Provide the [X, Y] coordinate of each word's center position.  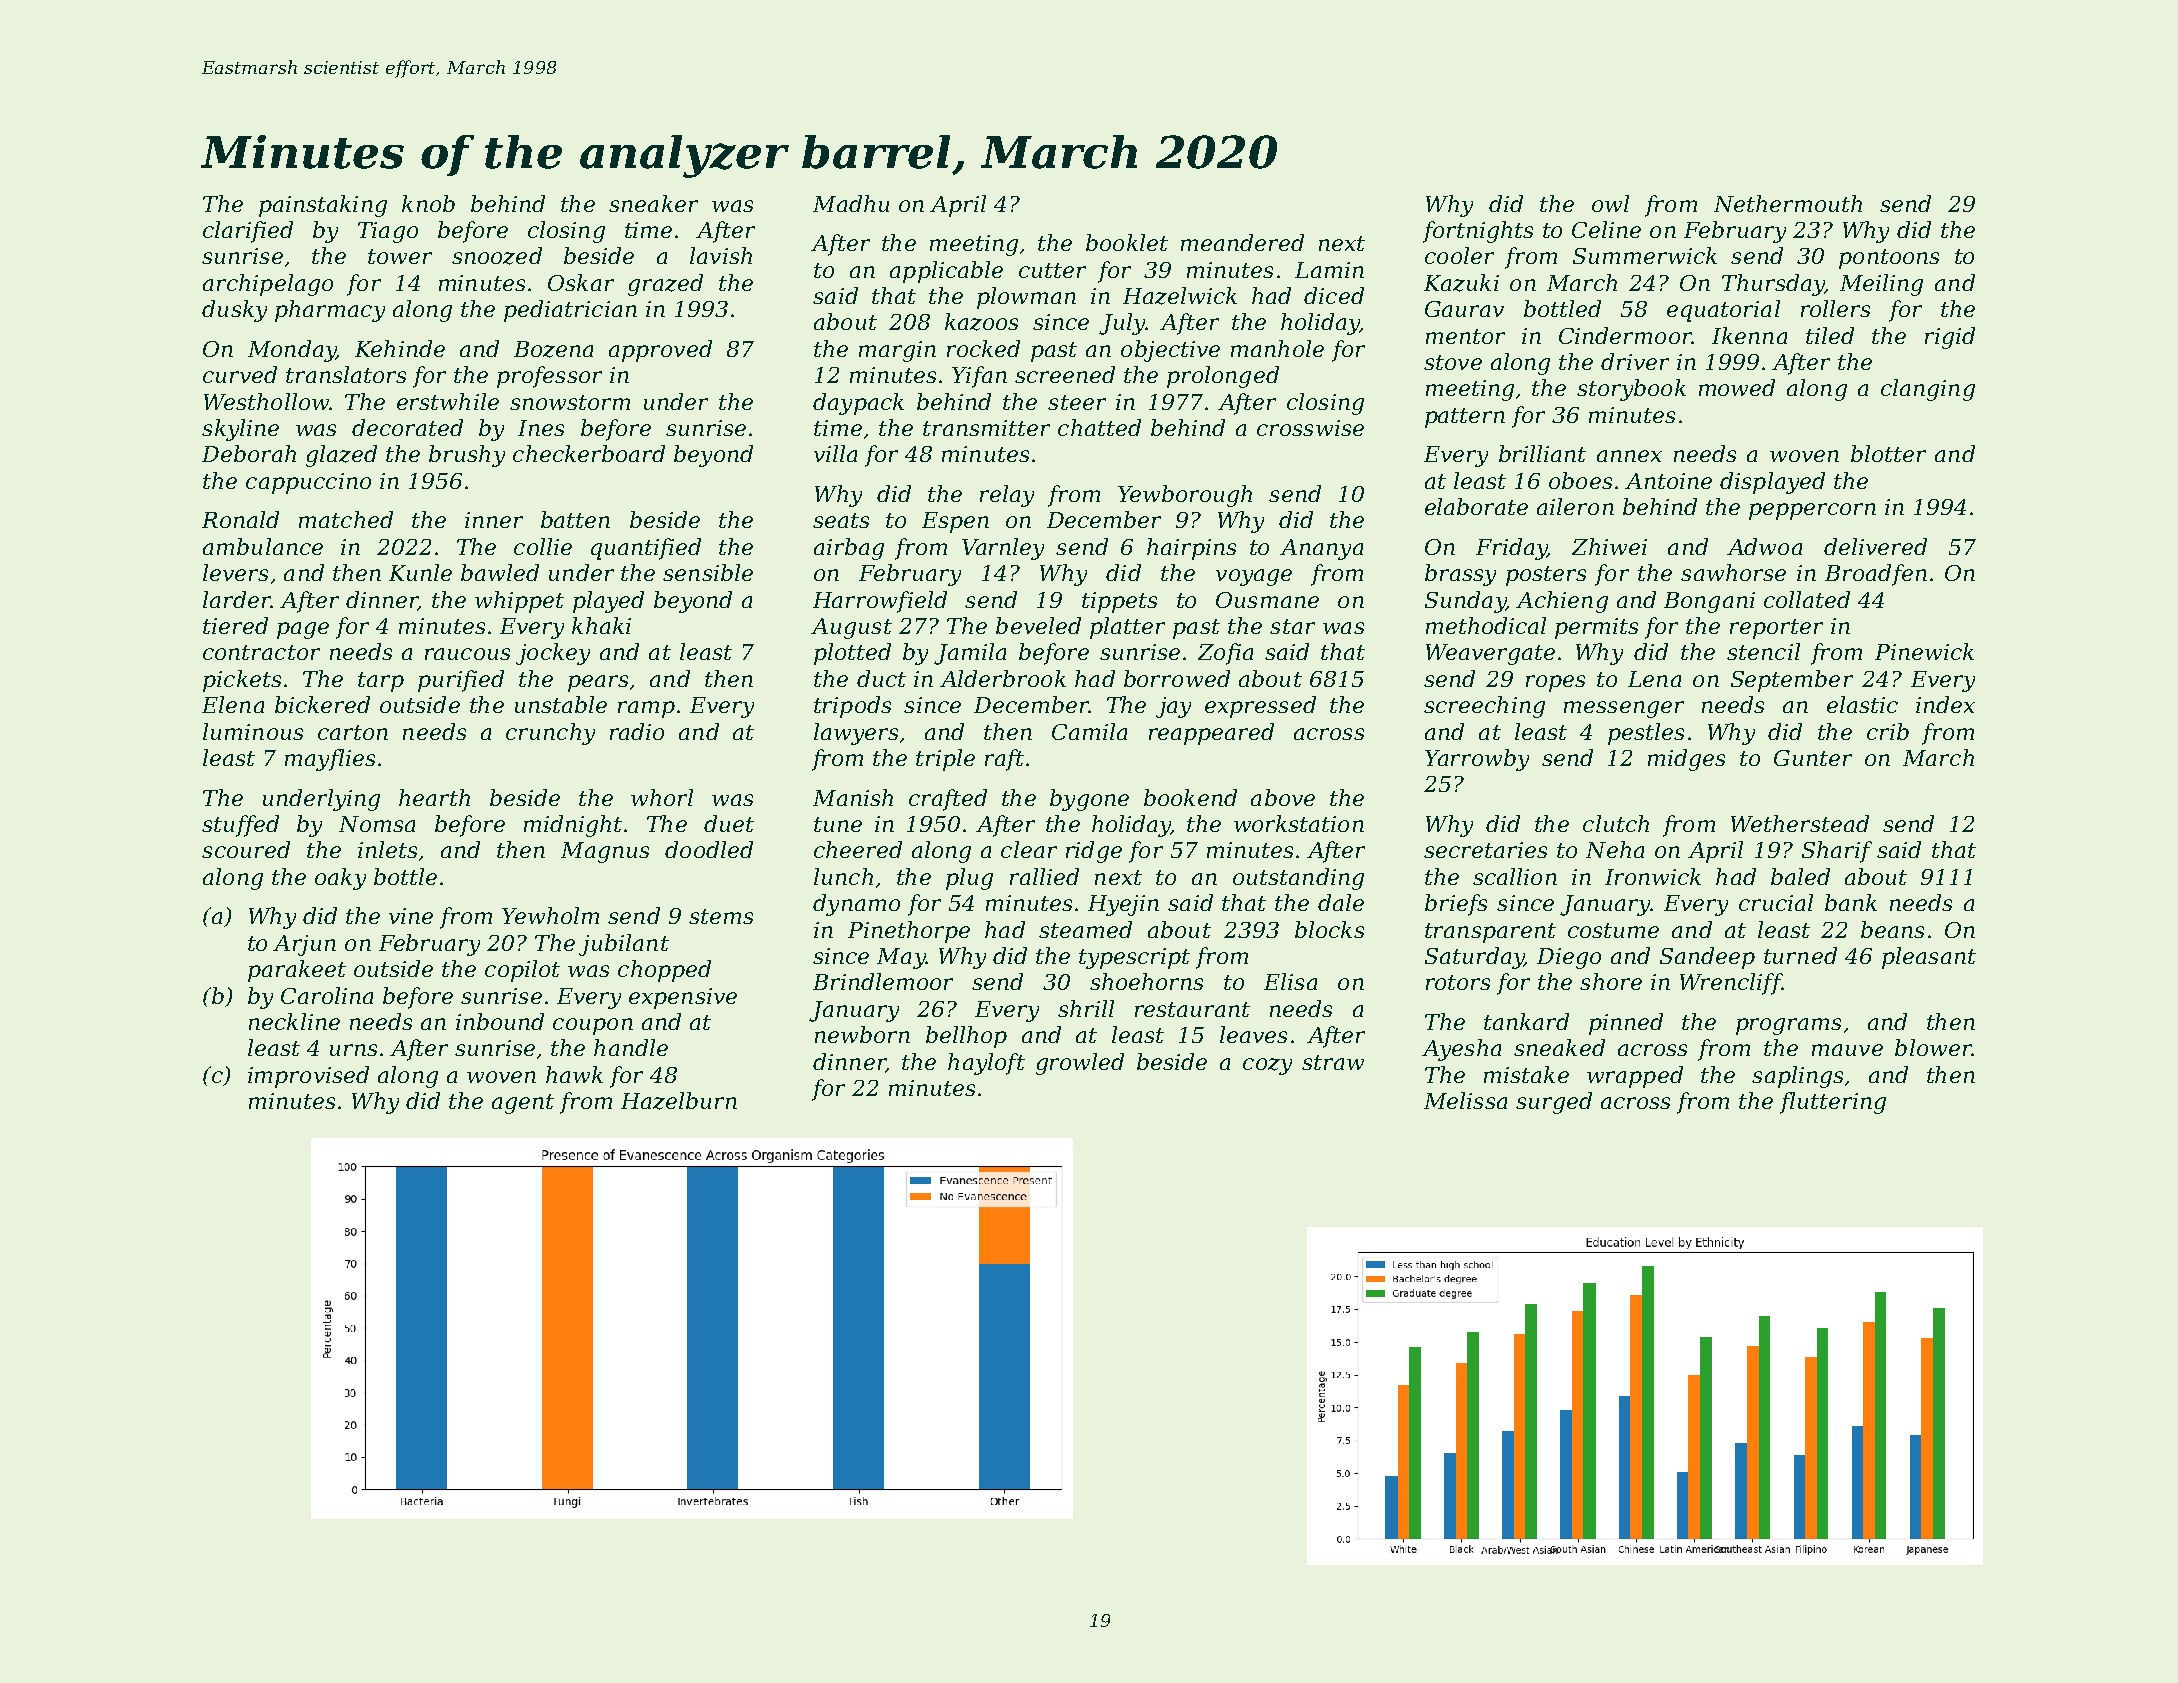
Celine [1606, 229]
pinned [1626, 1024]
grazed [665, 285]
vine [411, 916]
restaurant [1192, 1009]
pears [598, 683]
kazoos [981, 322]
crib [1888, 731]
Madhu [851, 203]
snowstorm [570, 402]
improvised [308, 1077]
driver [1635, 361]
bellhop [966, 1037]
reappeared [1211, 734]
